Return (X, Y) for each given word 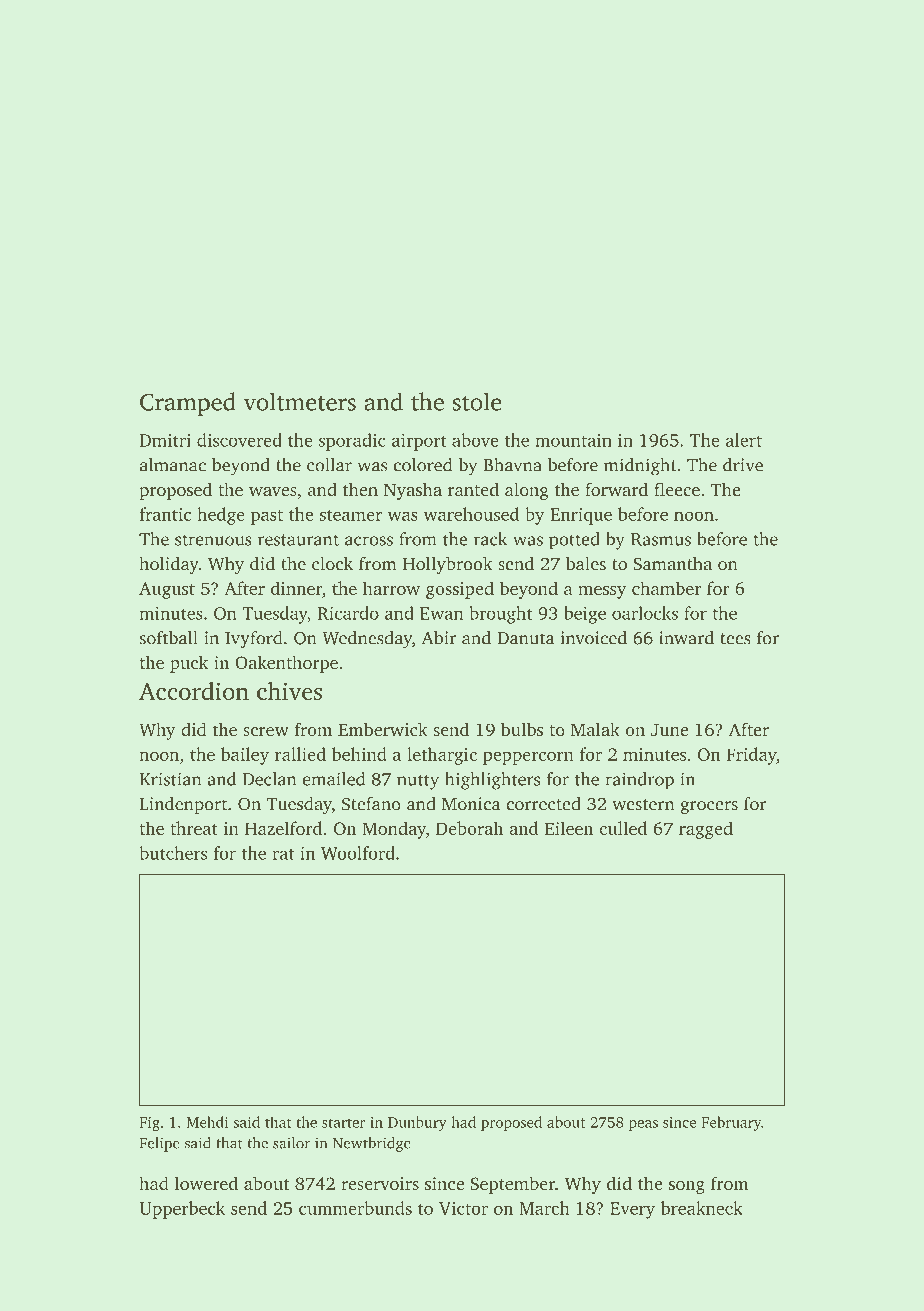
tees (735, 639)
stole (477, 401)
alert (744, 440)
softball (169, 638)
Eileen (568, 828)
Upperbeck (182, 1210)
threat (194, 828)
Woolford (358, 853)
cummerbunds (355, 1208)
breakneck (702, 1208)
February (731, 1123)
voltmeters (300, 401)
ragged (706, 830)
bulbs (522, 729)
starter (343, 1123)
